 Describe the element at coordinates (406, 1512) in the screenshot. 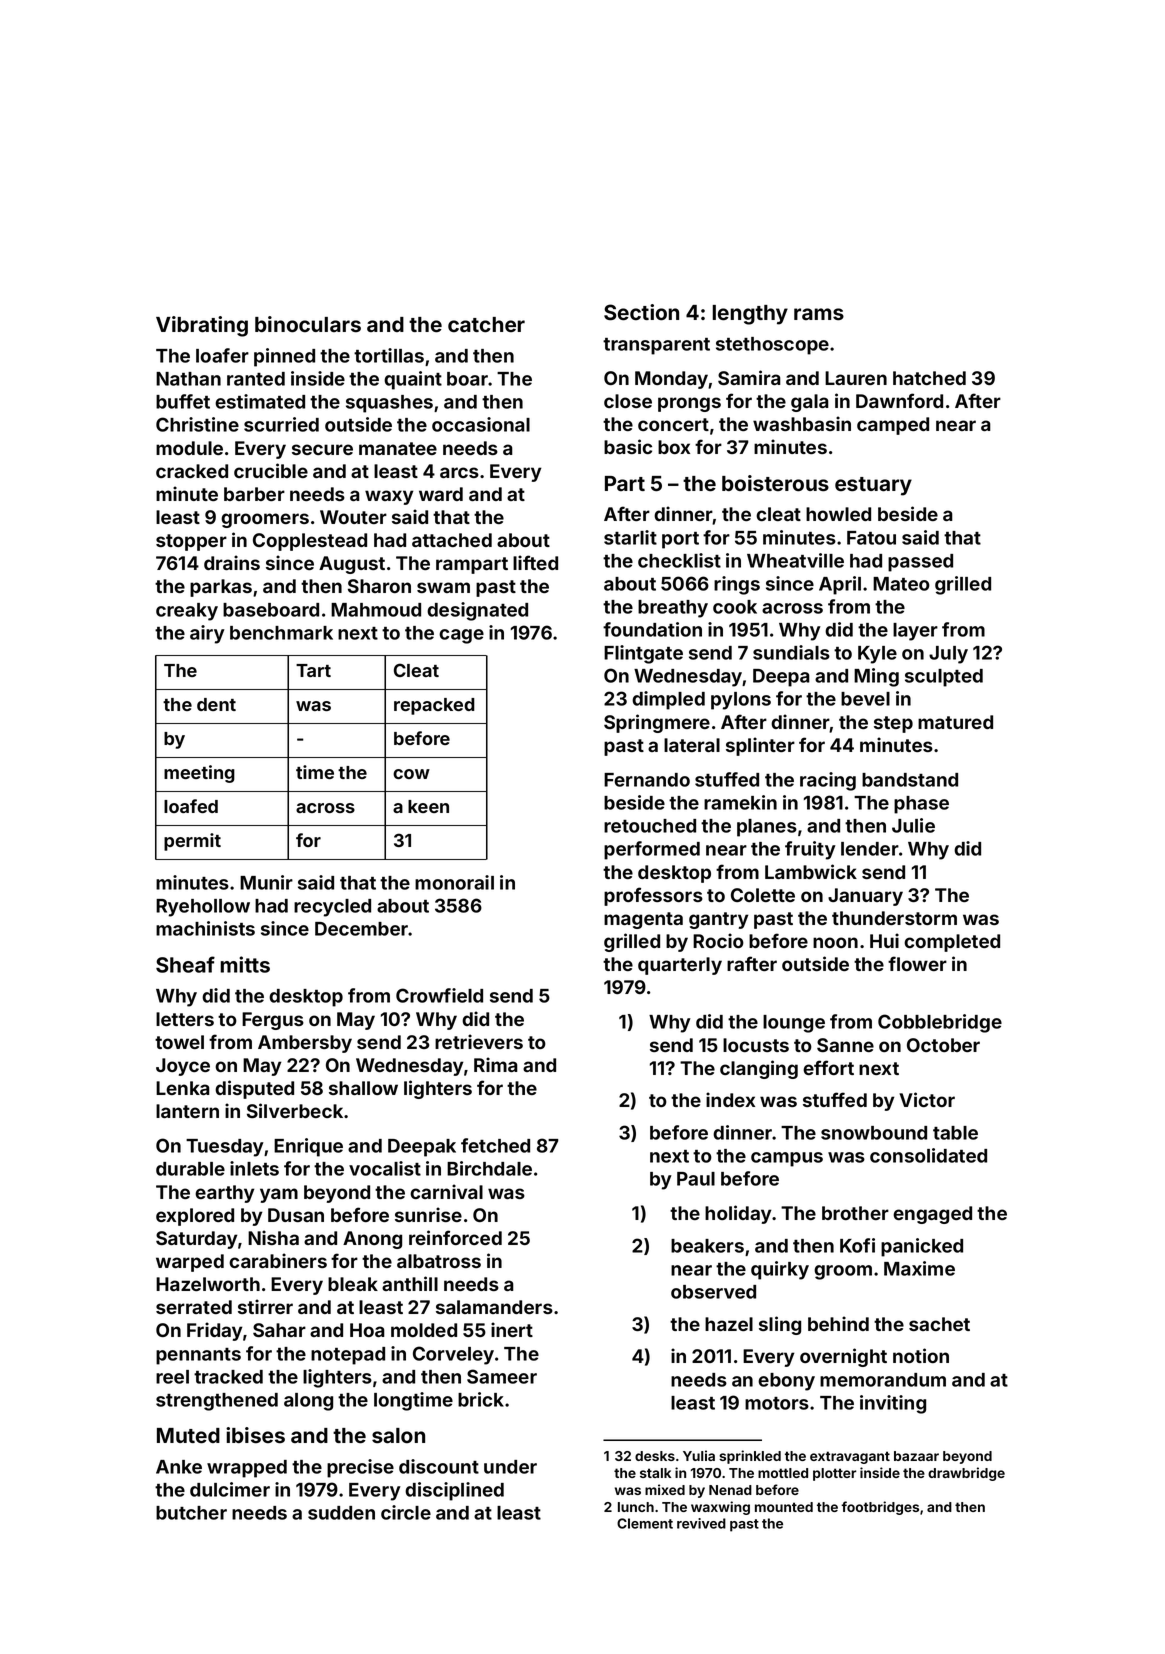

I see `circle` at that location.
